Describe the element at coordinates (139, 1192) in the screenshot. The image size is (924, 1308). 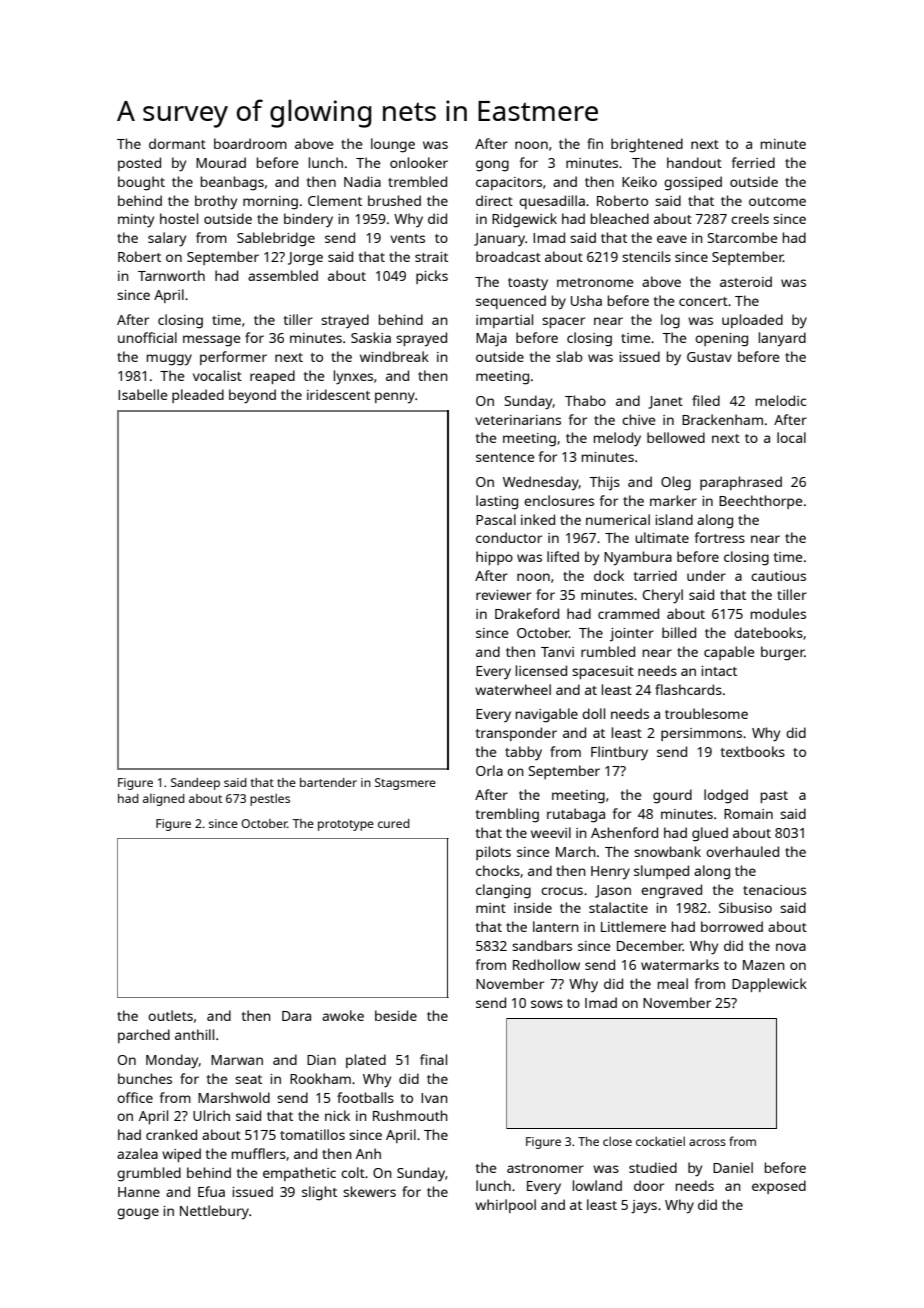
I see `Hanne` at that location.
